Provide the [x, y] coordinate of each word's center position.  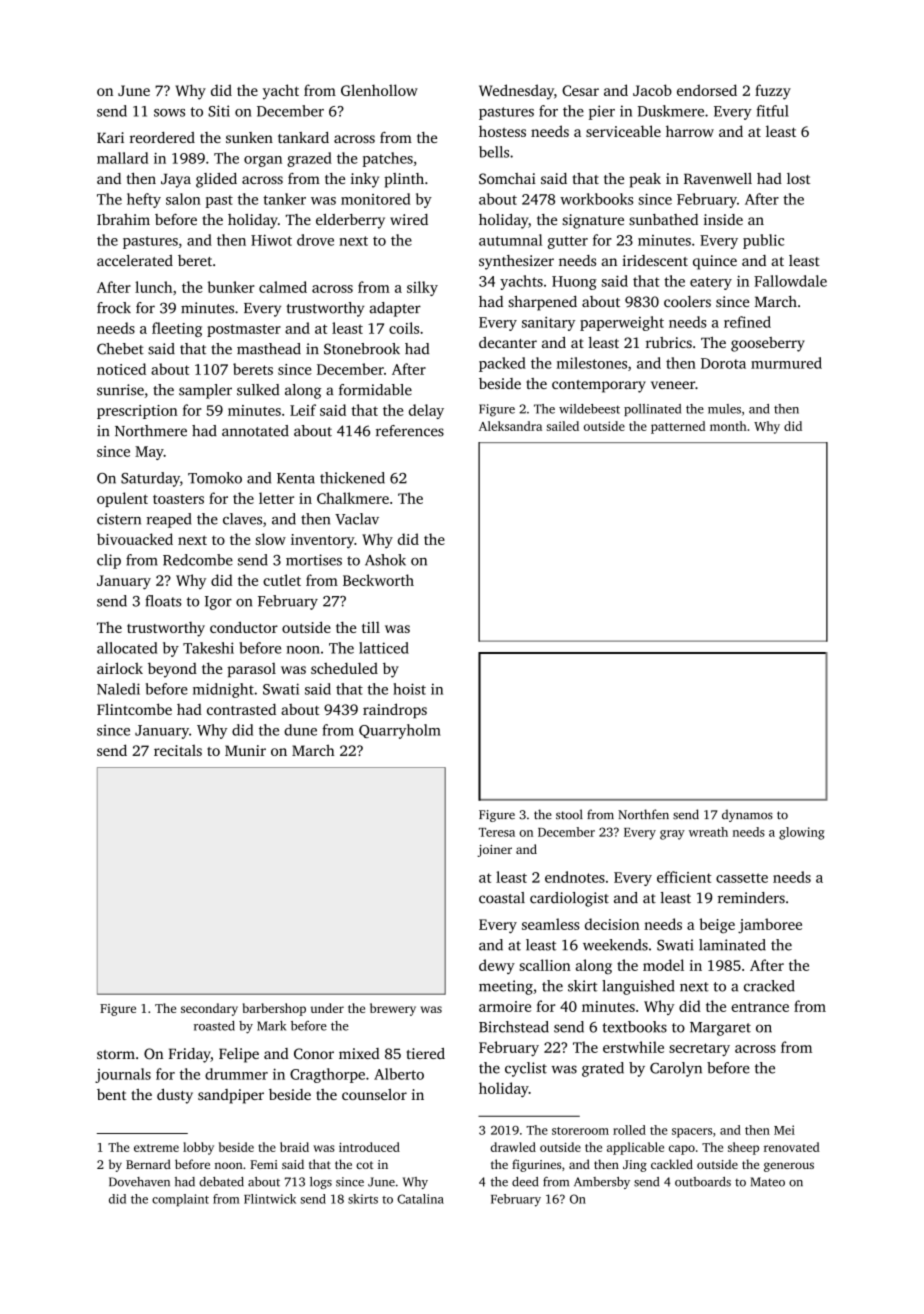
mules [724, 409]
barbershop [274, 1009]
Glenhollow [379, 90]
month [728, 426]
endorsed [707, 90]
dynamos [747, 815]
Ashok [385, 560]
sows [169, 113]
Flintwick [270, 1199]
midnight [223, 690]
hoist [409, 689]
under [327, 1008]
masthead [269, 349]
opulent [122, 499]
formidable [375, 390]
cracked [769, 986]
